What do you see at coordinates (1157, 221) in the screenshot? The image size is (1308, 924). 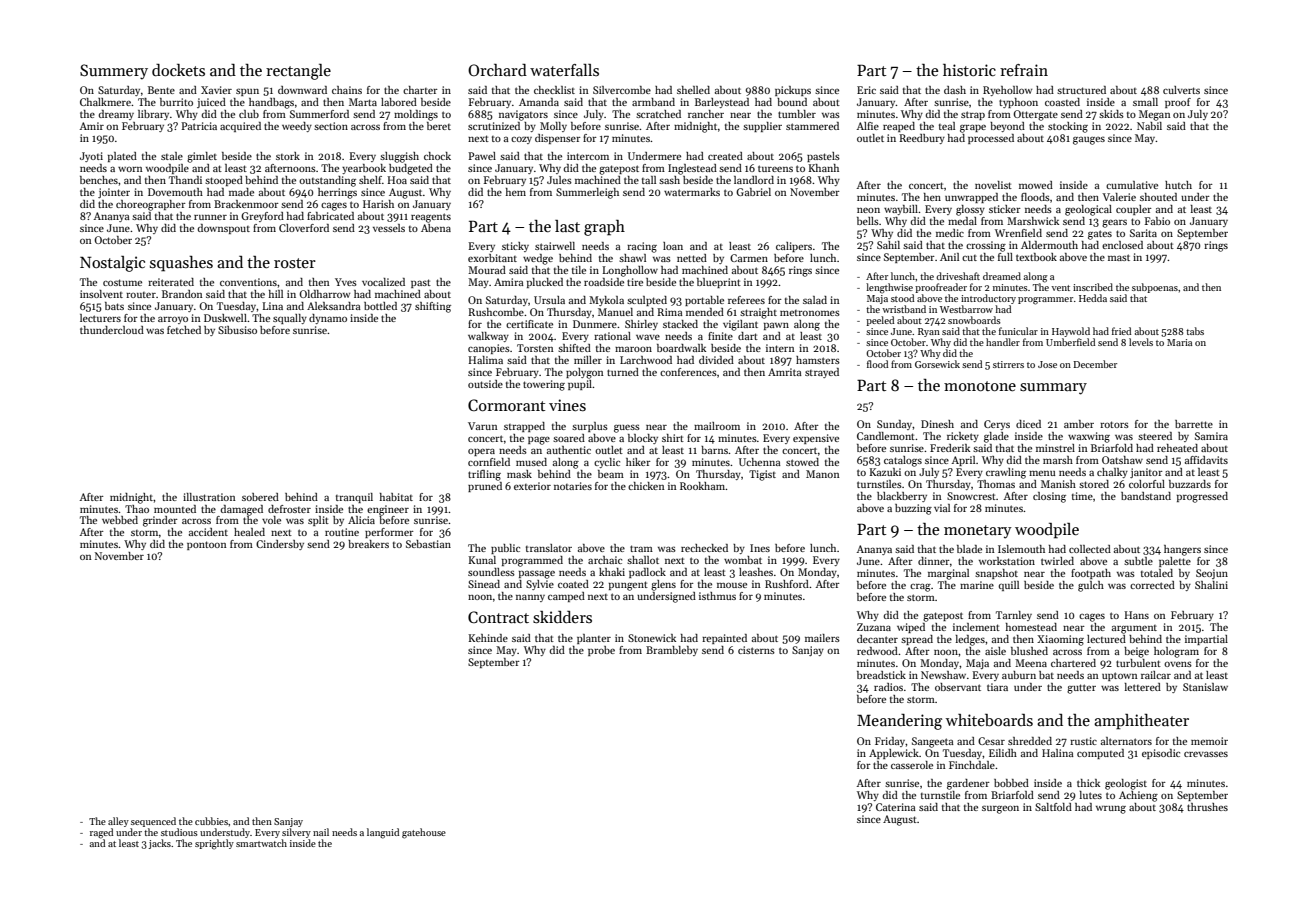 I see `Fabio` at bounding box center [1157, 221].
